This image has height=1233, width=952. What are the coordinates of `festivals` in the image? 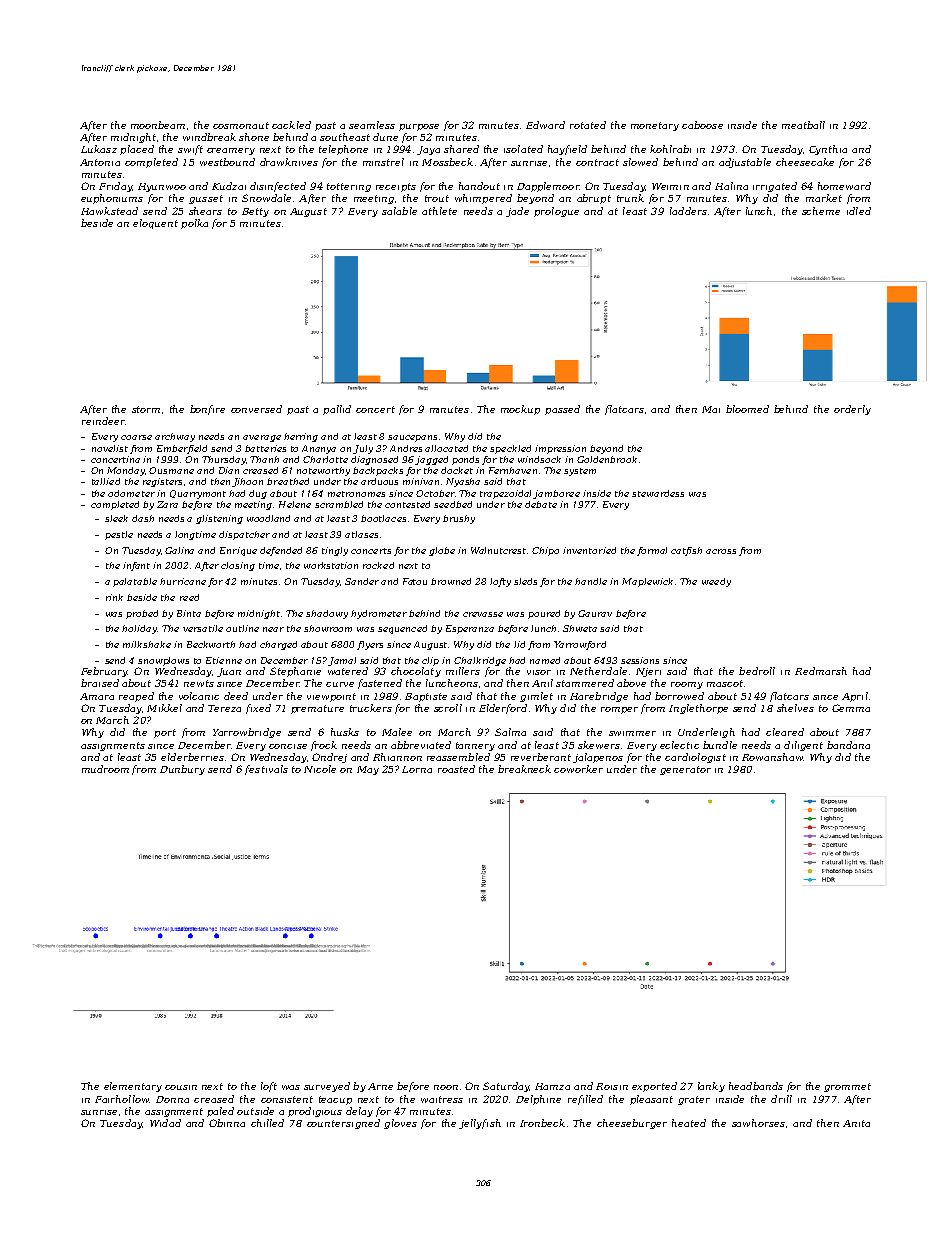 It's located at (266, 770).
